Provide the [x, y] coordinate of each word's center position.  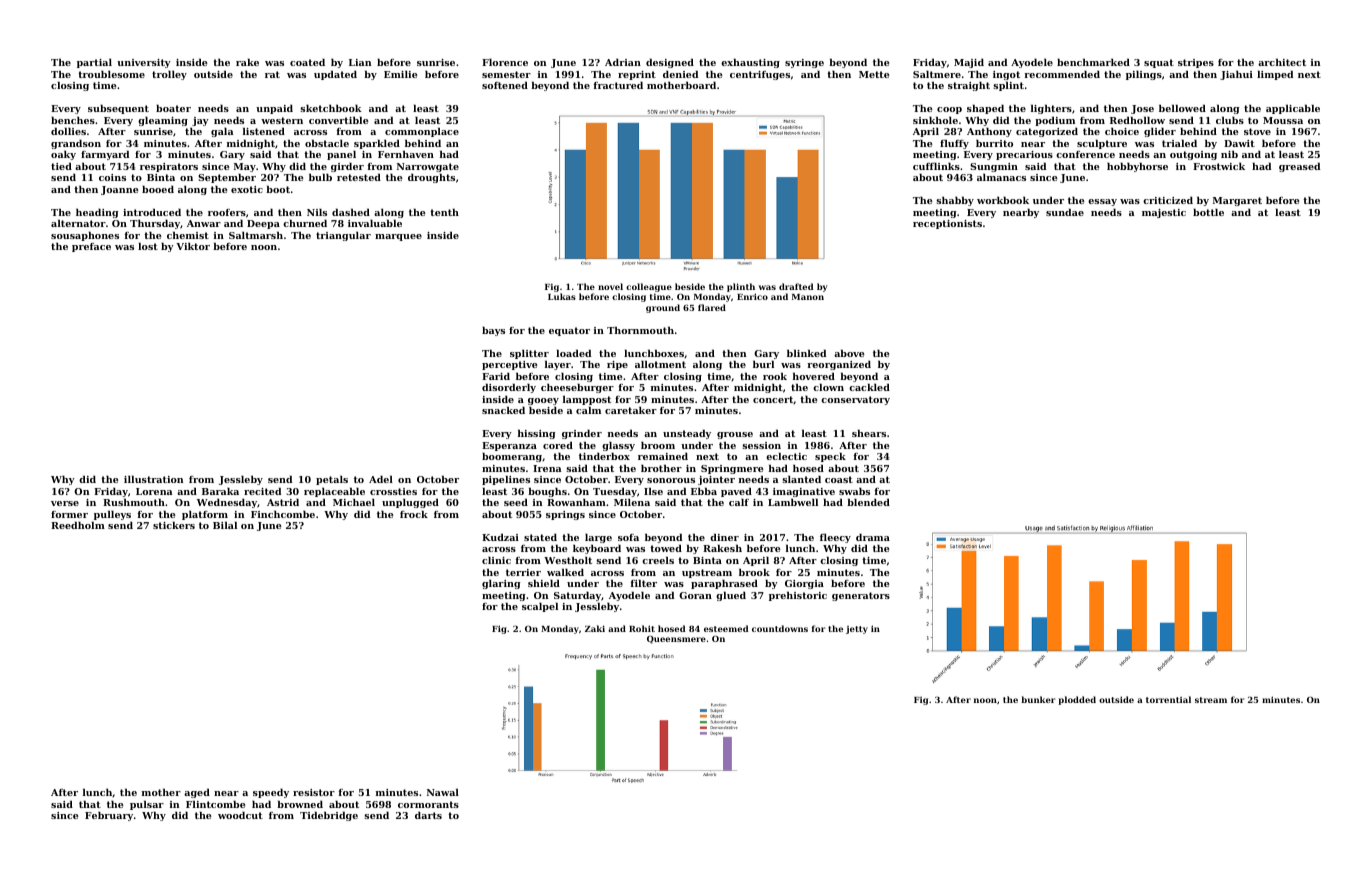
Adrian [623, 62]
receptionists [947, 224]
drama [873, 537]
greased [1300, 167]
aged [197, 793]
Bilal [225, 525]
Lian [360, 62]
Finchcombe [283, 514]
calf [739, 502]
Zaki [595, 628]
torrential [1168, 699]
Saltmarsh [256, 235]
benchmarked [1093, 62]
